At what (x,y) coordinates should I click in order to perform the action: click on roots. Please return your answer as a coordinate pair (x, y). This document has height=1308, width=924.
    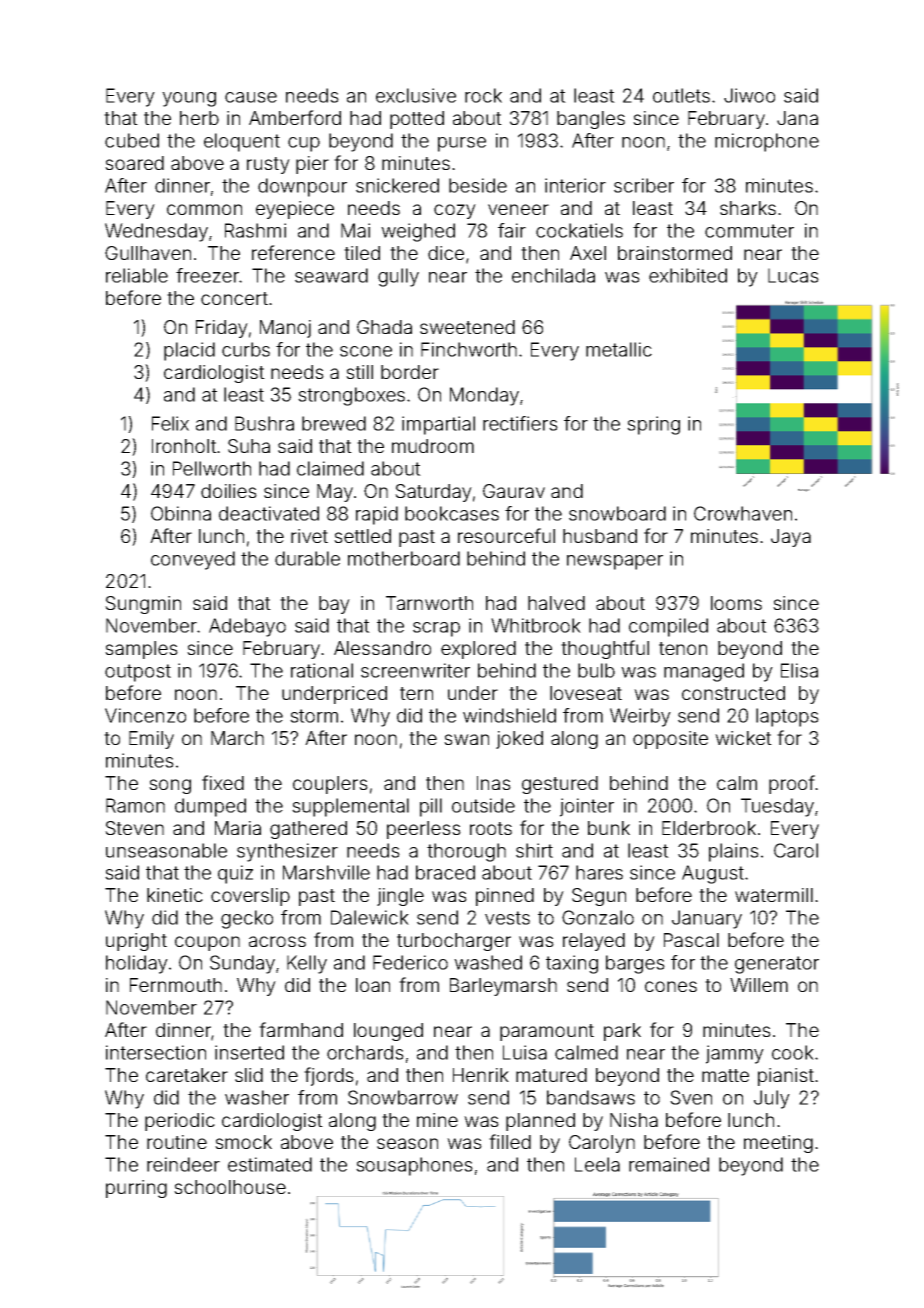
    Looking at the image, I should click on (491, 828).
